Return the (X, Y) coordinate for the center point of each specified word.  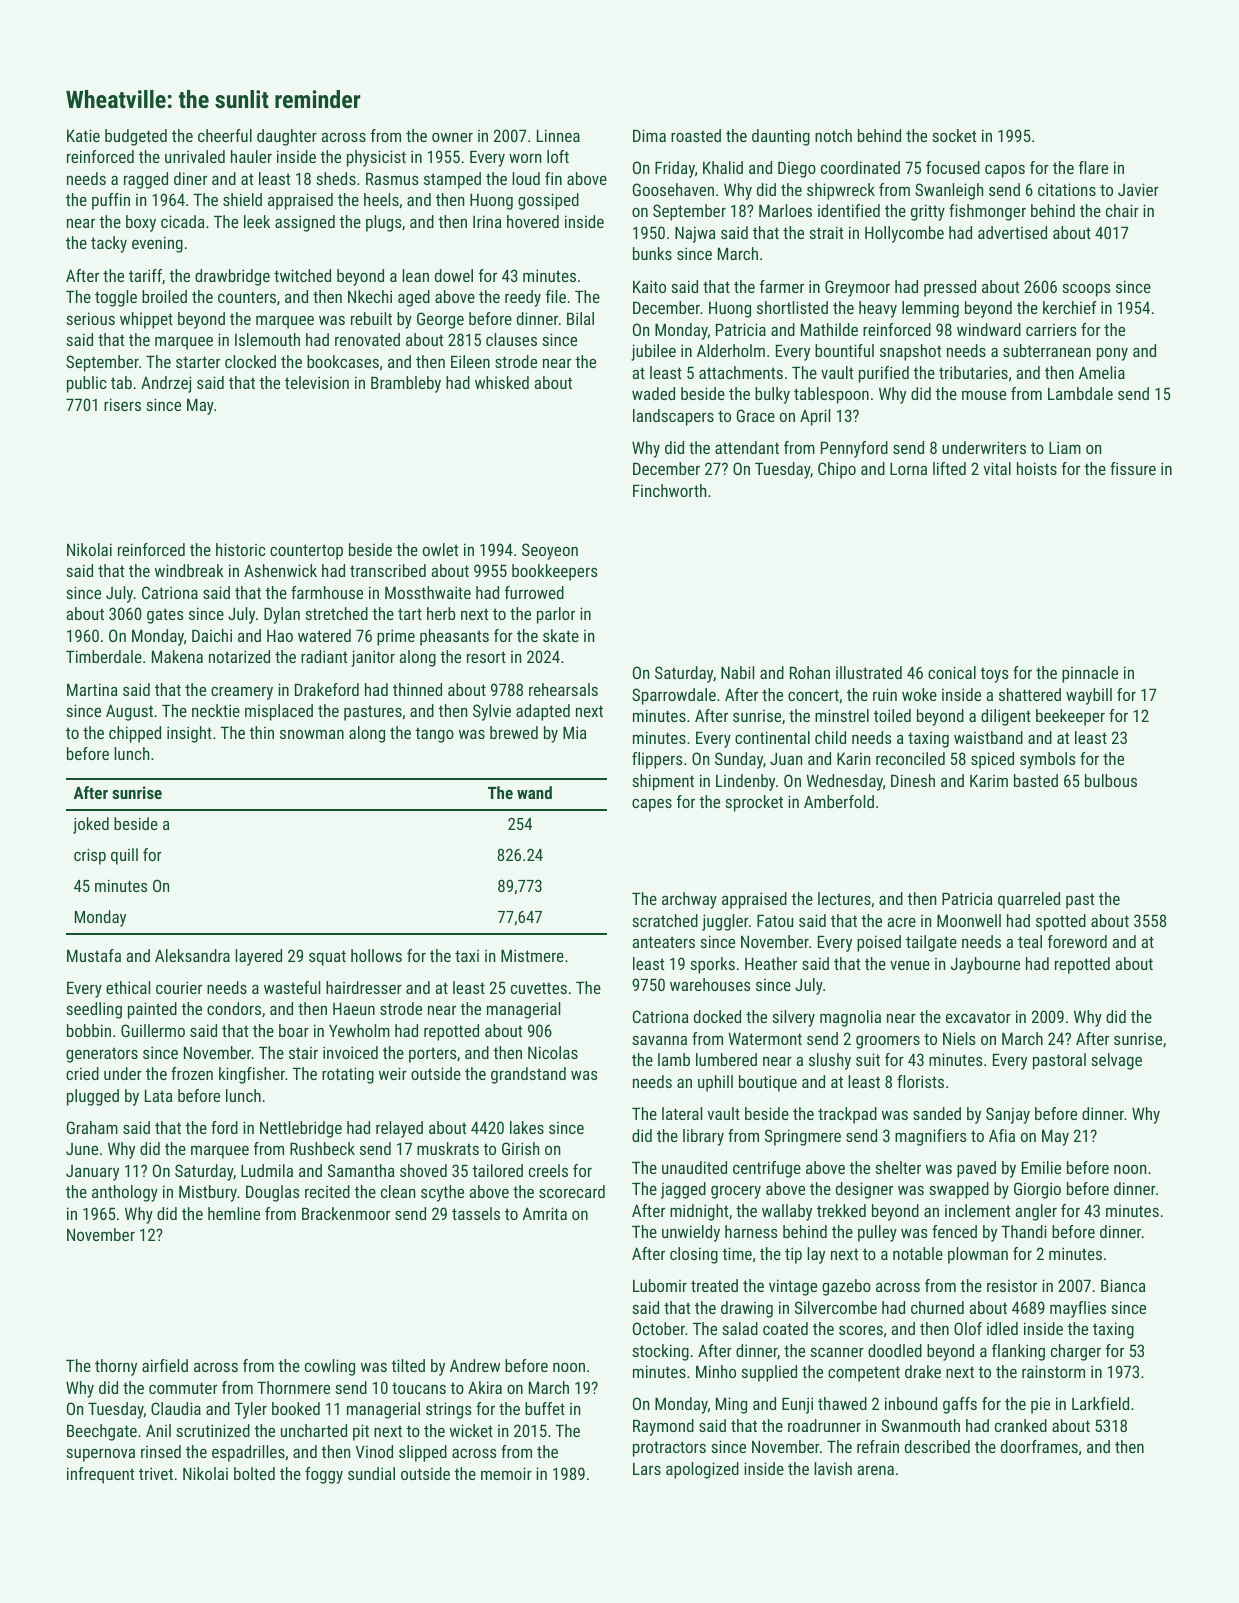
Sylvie (492, 712)
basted (1036, 780)
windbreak (189, 570)
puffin (111, 201)
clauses (511, 339)
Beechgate (102, 1432)
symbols (1048, 760)
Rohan (810, 672)
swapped (959, 1190)
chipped (135, 734)
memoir (506, 1473)
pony (1112, 354)
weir (393, 1073)
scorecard (572, 1191)
